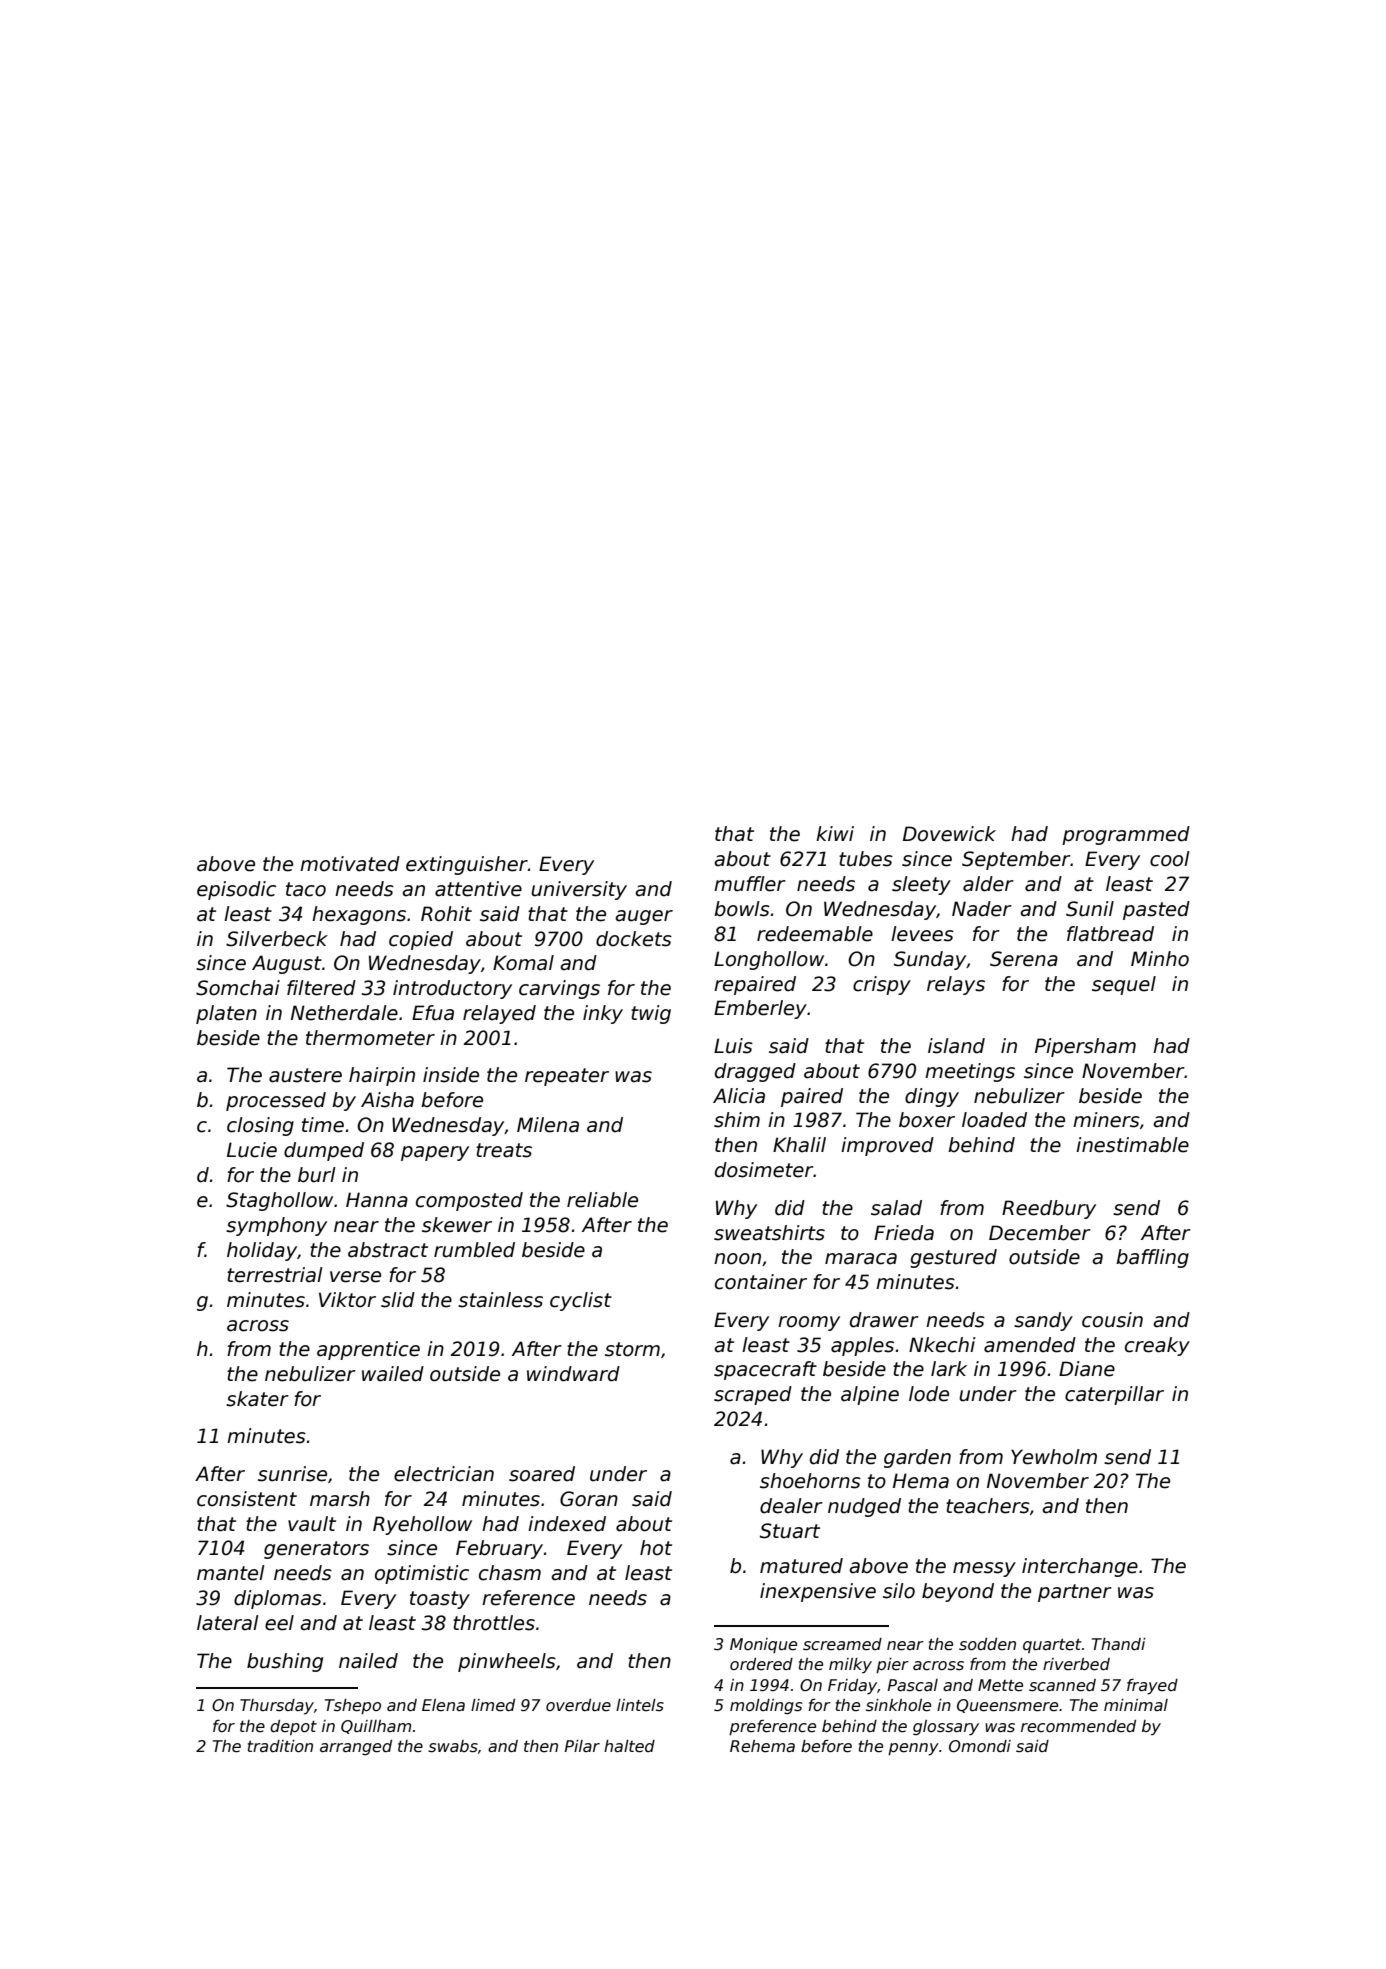 Image resolution: width=1386 pixels, height=1969 pixels. What do you see at coordinates (602, 1200) in the screenshot?
I see `reliable` at bounding box center [602, 1200].
